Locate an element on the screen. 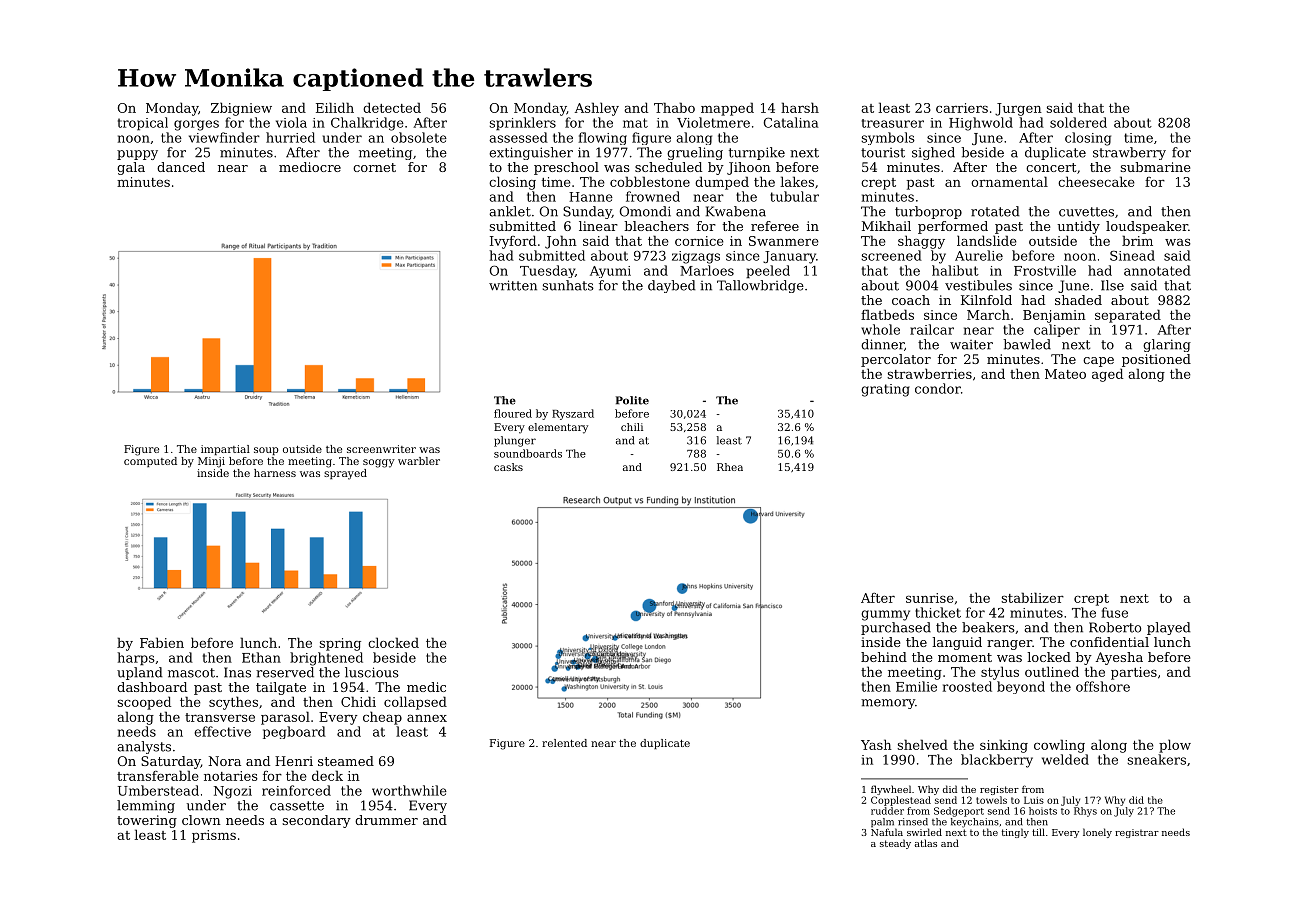 The width and height of the screenshot is (1308, 924). assessed is located at coordinates (518, 137).
